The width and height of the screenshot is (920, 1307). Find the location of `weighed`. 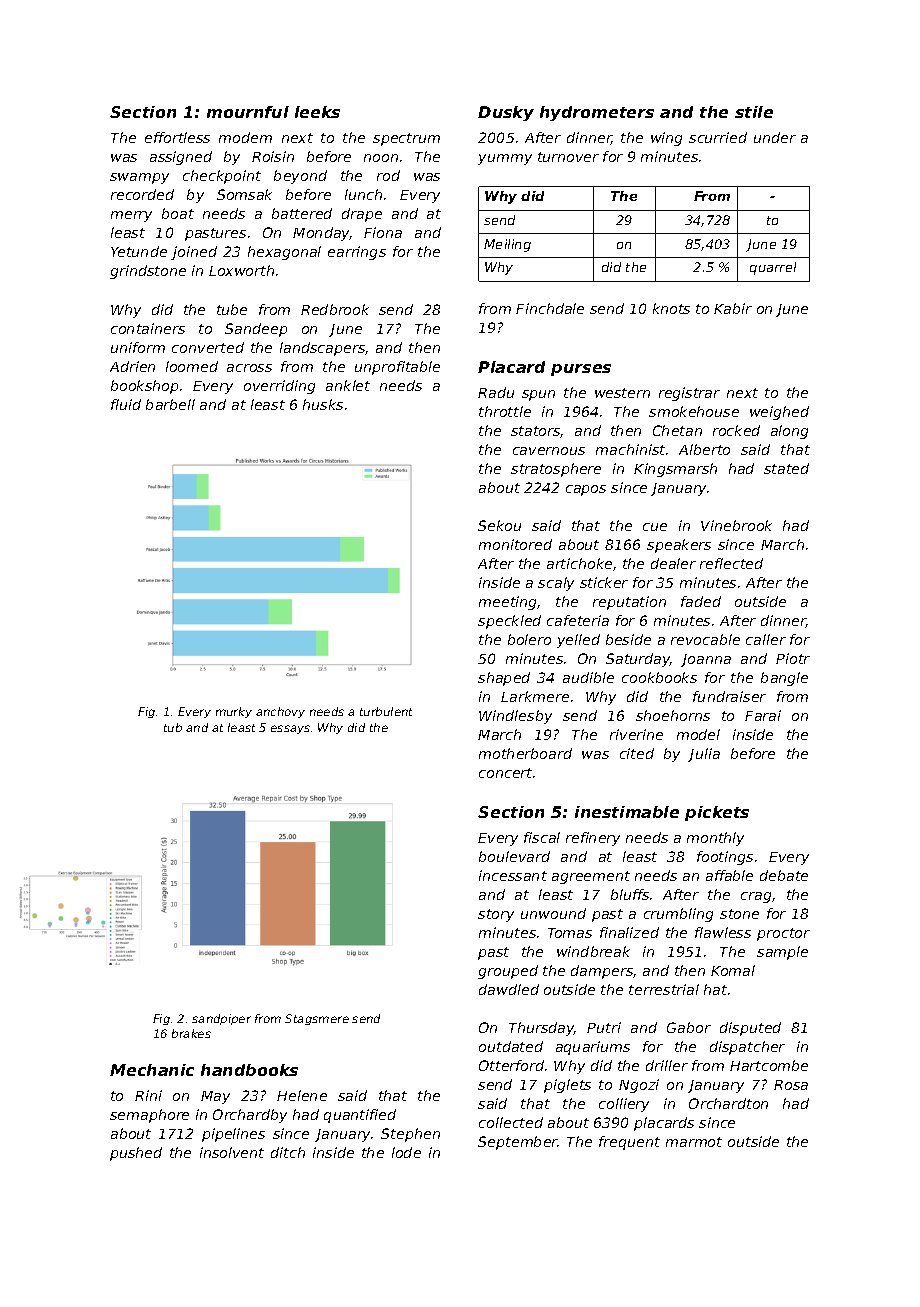

weighed is located at coordinates (779, 413).
